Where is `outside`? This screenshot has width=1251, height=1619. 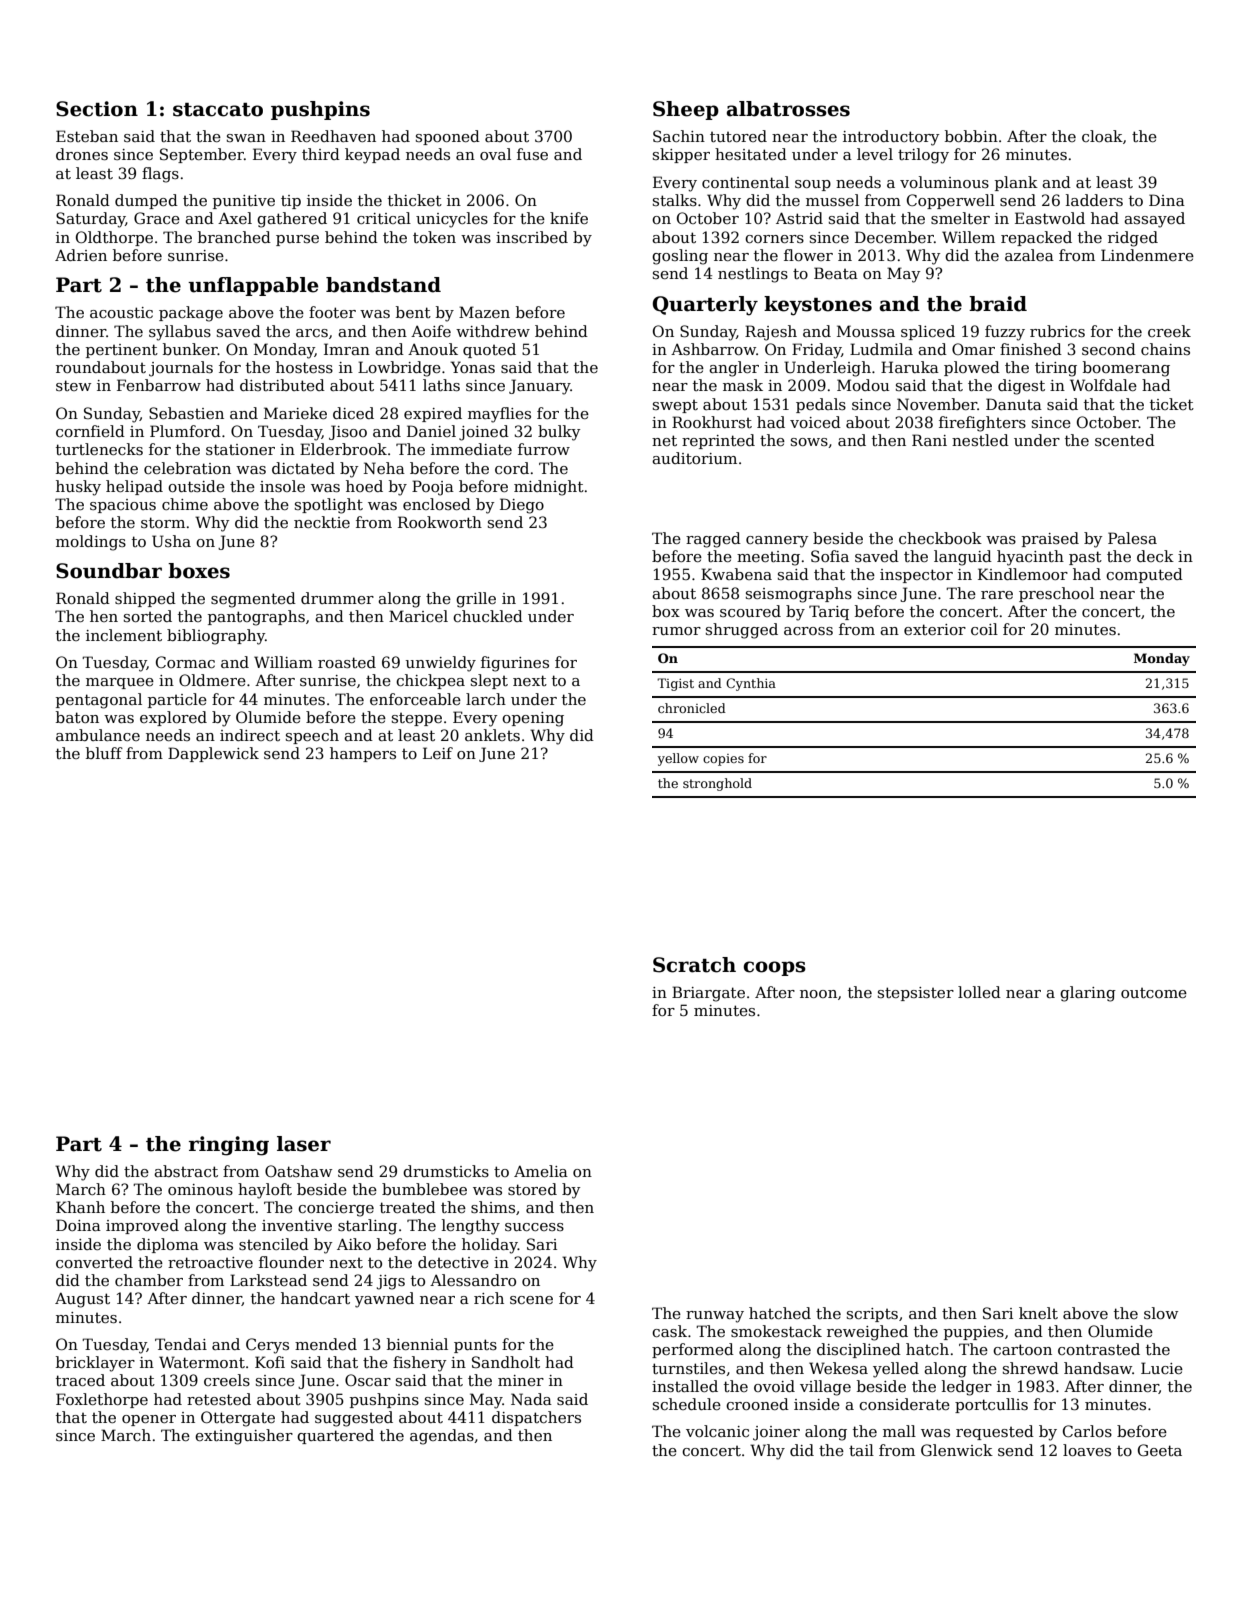 outside is located at coordinates (196, 486).
